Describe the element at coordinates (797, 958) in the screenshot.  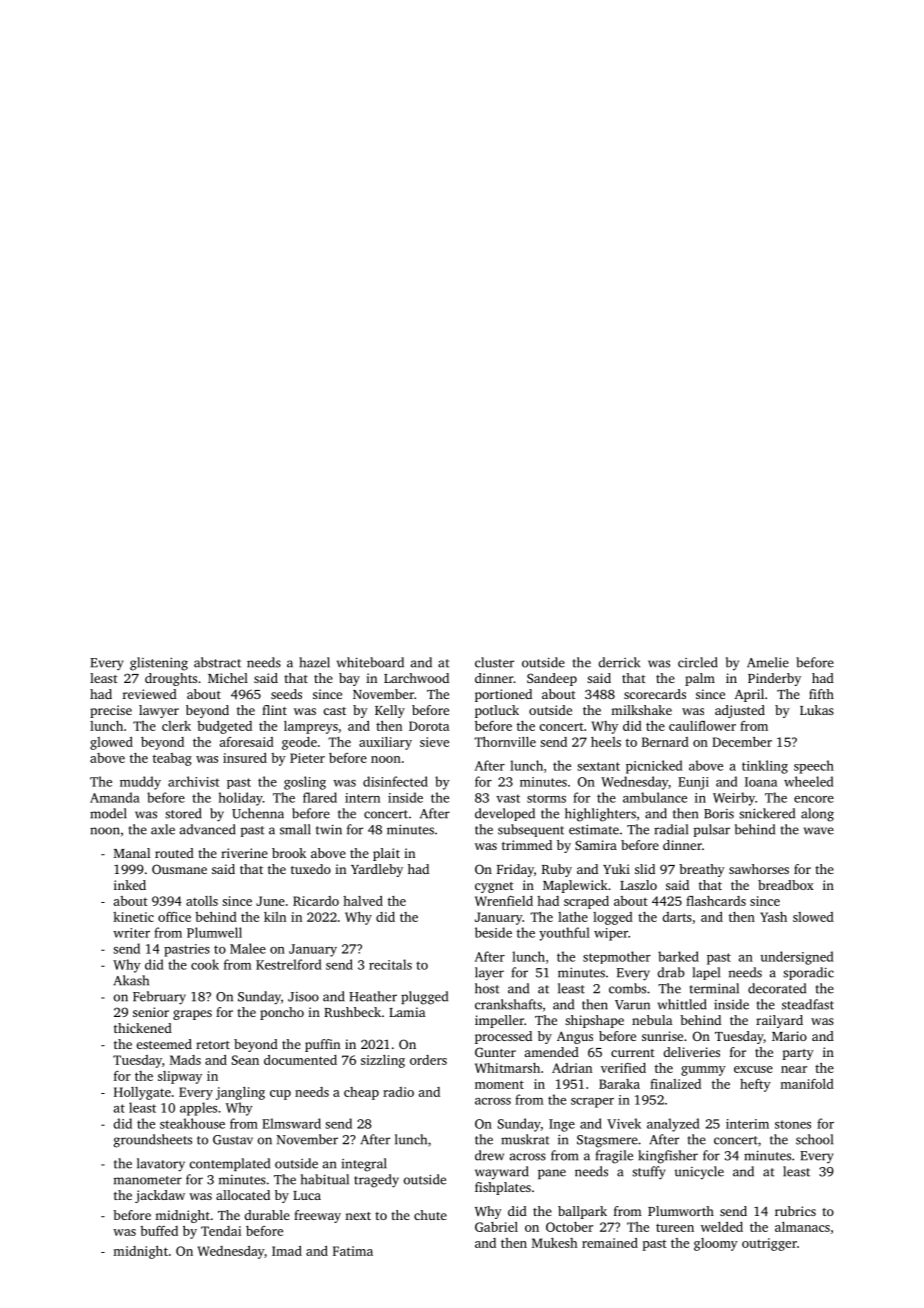
I see `undersigned` at that location.
